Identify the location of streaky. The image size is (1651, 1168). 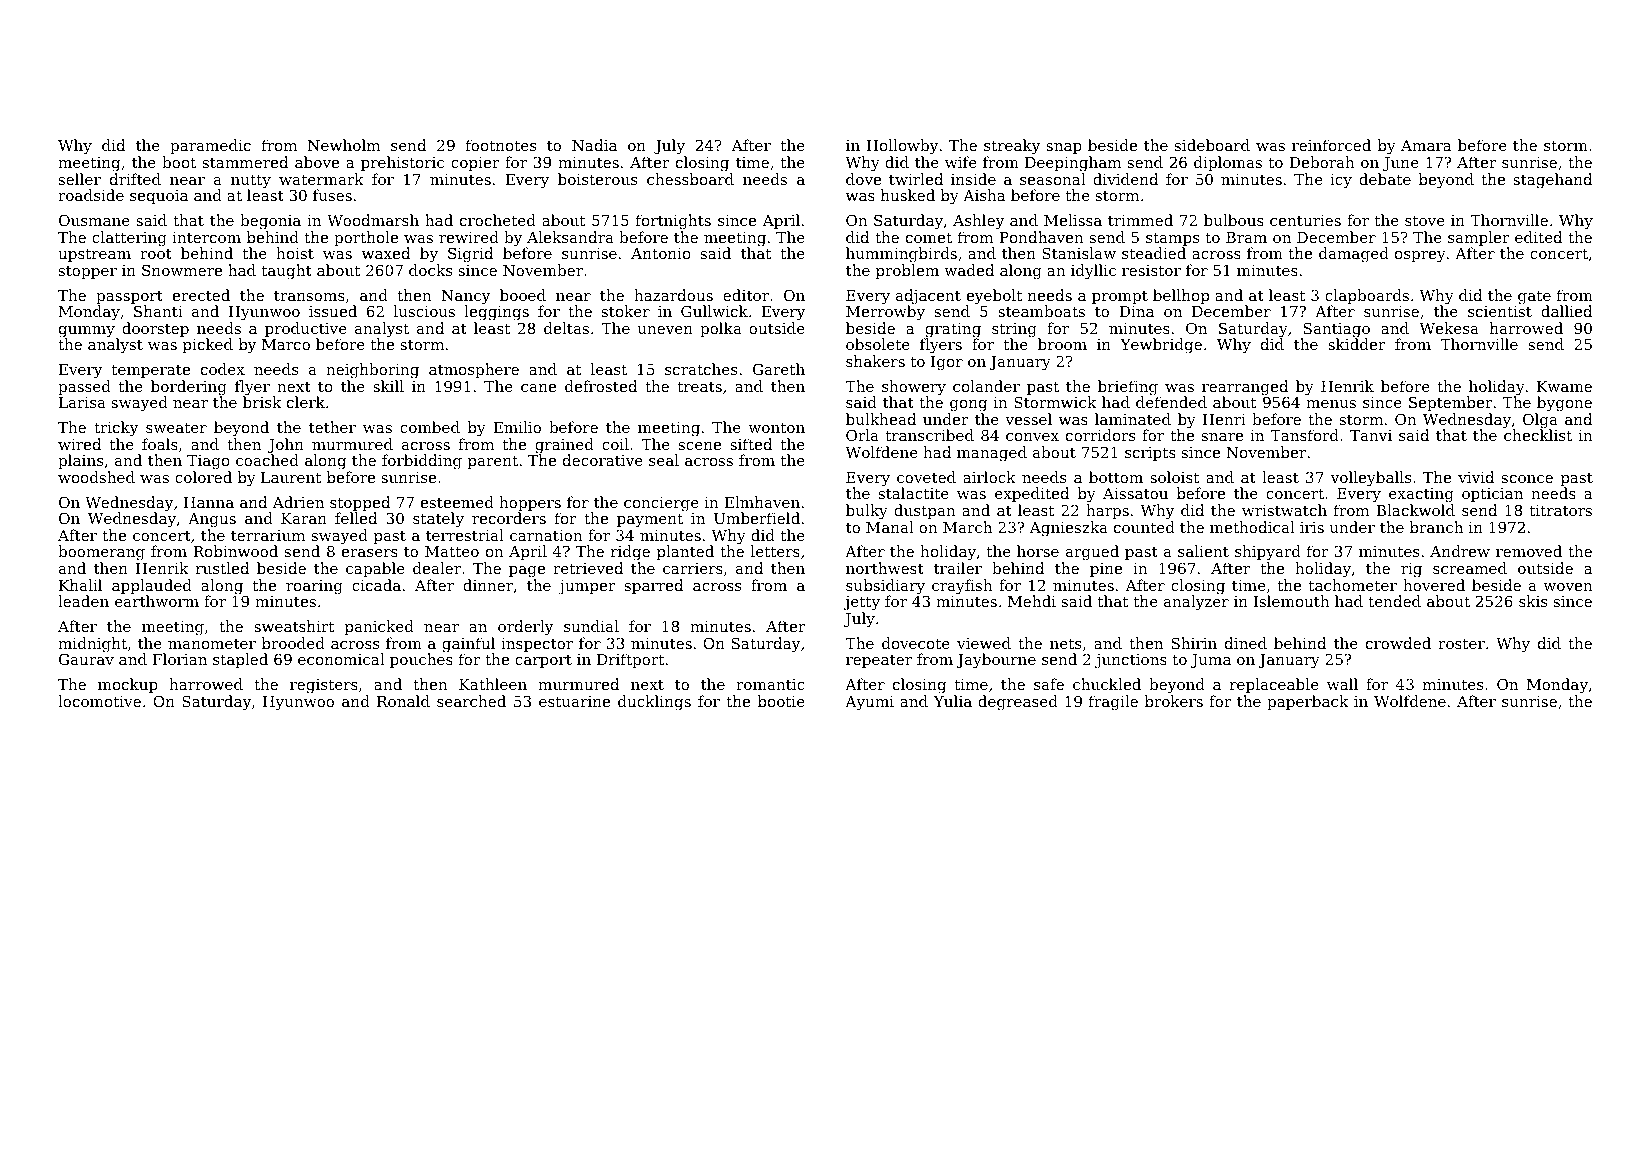
(1012, 147).
